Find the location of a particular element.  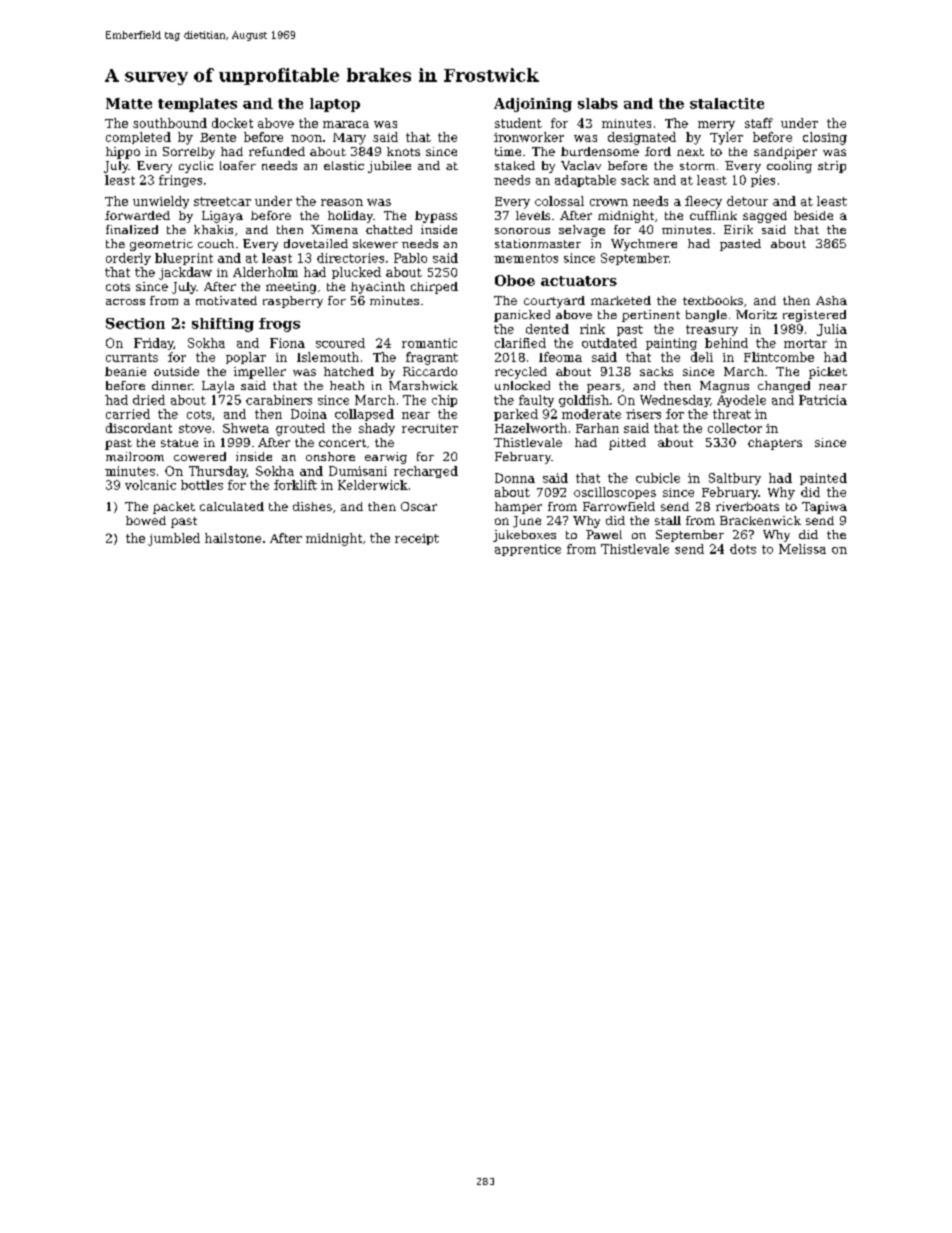

carabiners is located at coordinates (279, 400).
